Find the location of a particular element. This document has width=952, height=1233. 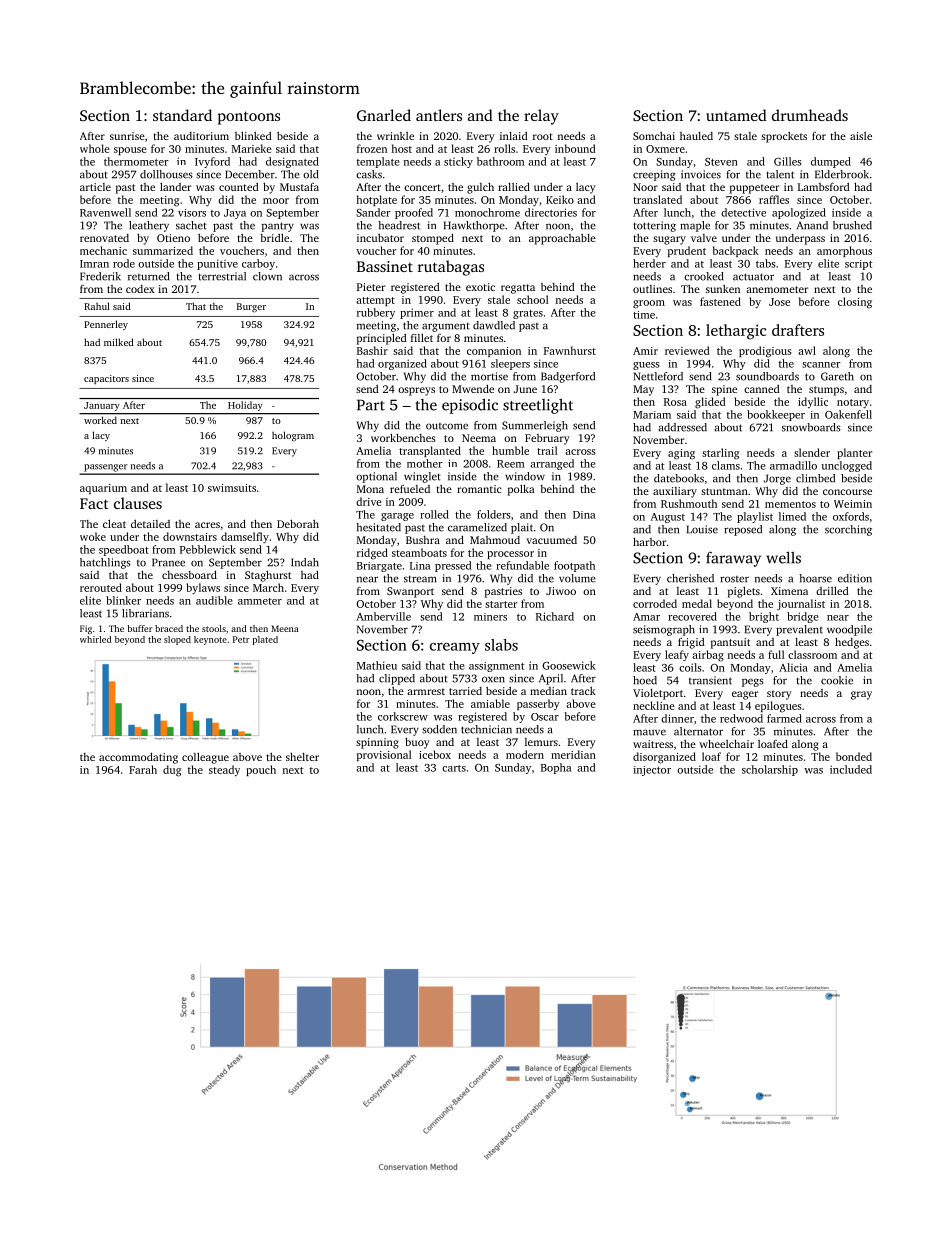

Gnarled is located at coordinates (384, 115).
